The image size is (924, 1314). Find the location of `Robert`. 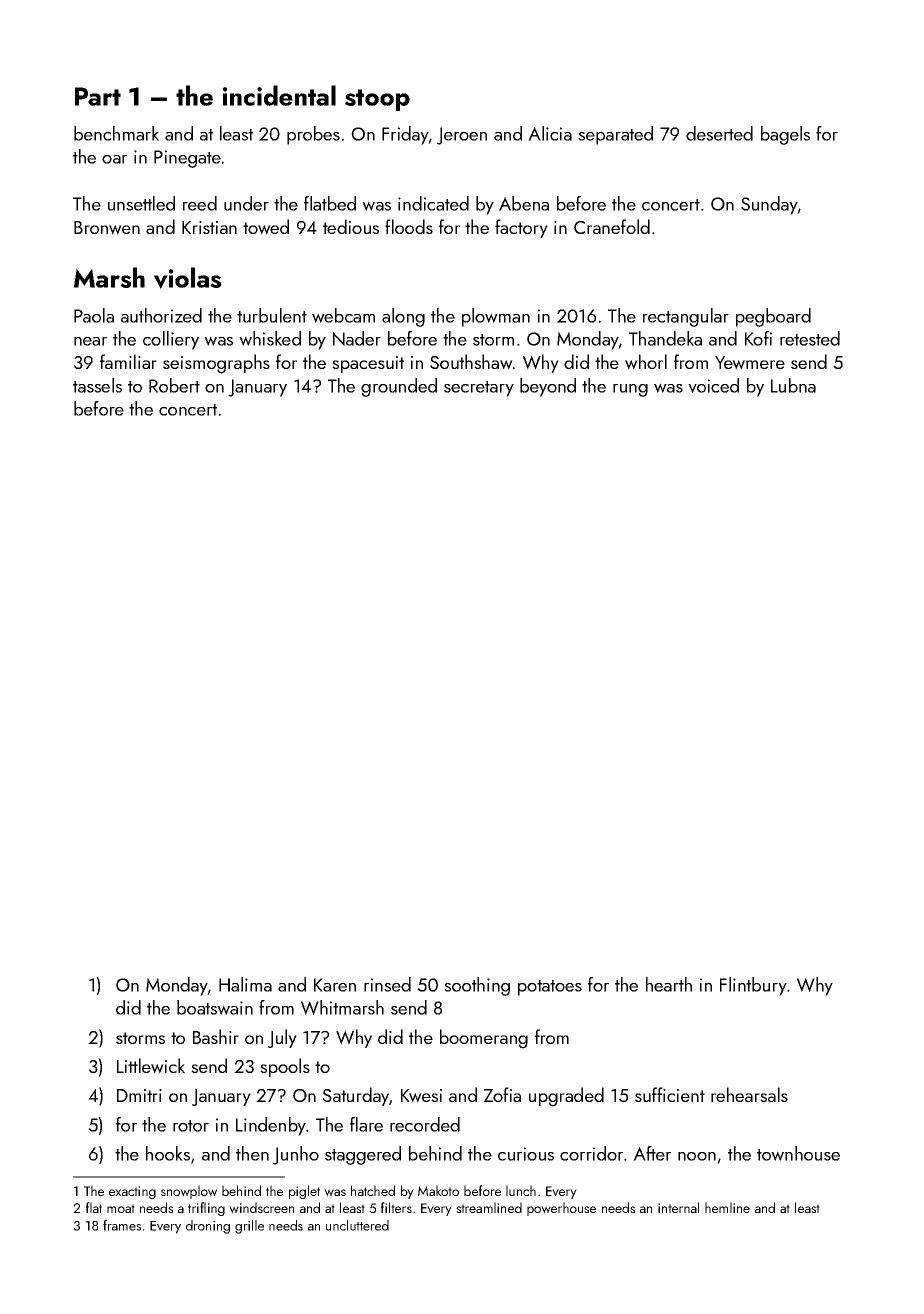

Robert is located at coordinates (174, 385).
